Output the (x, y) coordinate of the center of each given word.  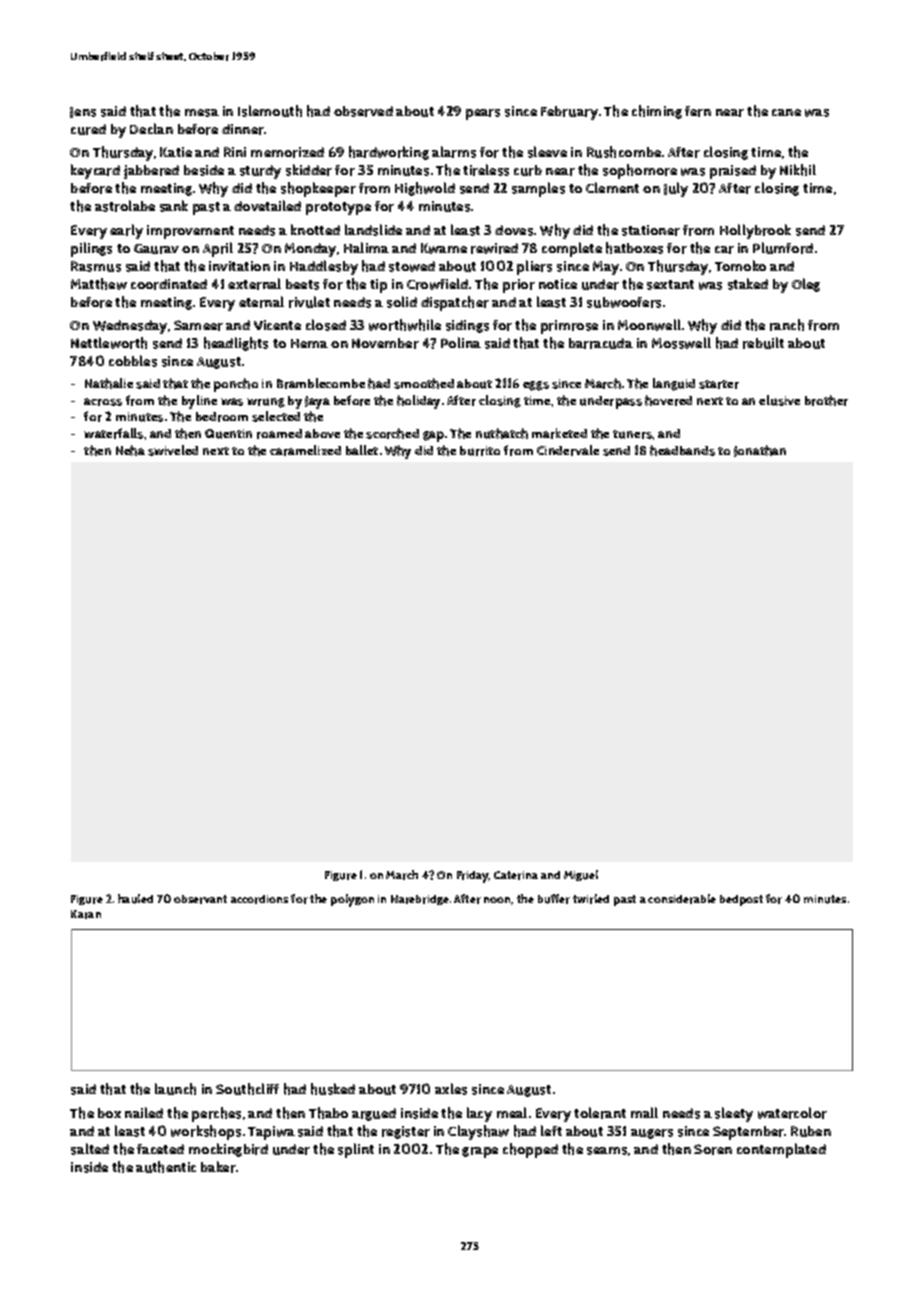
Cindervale (568, 450)
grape (480, 1152)
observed (363, 111)
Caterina (516, 875)
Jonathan (760, 451)
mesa (202, 113)
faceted (160, 1149)
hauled (135, 899)
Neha (130, 450)
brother (826, 400)
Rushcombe (624, 152)
